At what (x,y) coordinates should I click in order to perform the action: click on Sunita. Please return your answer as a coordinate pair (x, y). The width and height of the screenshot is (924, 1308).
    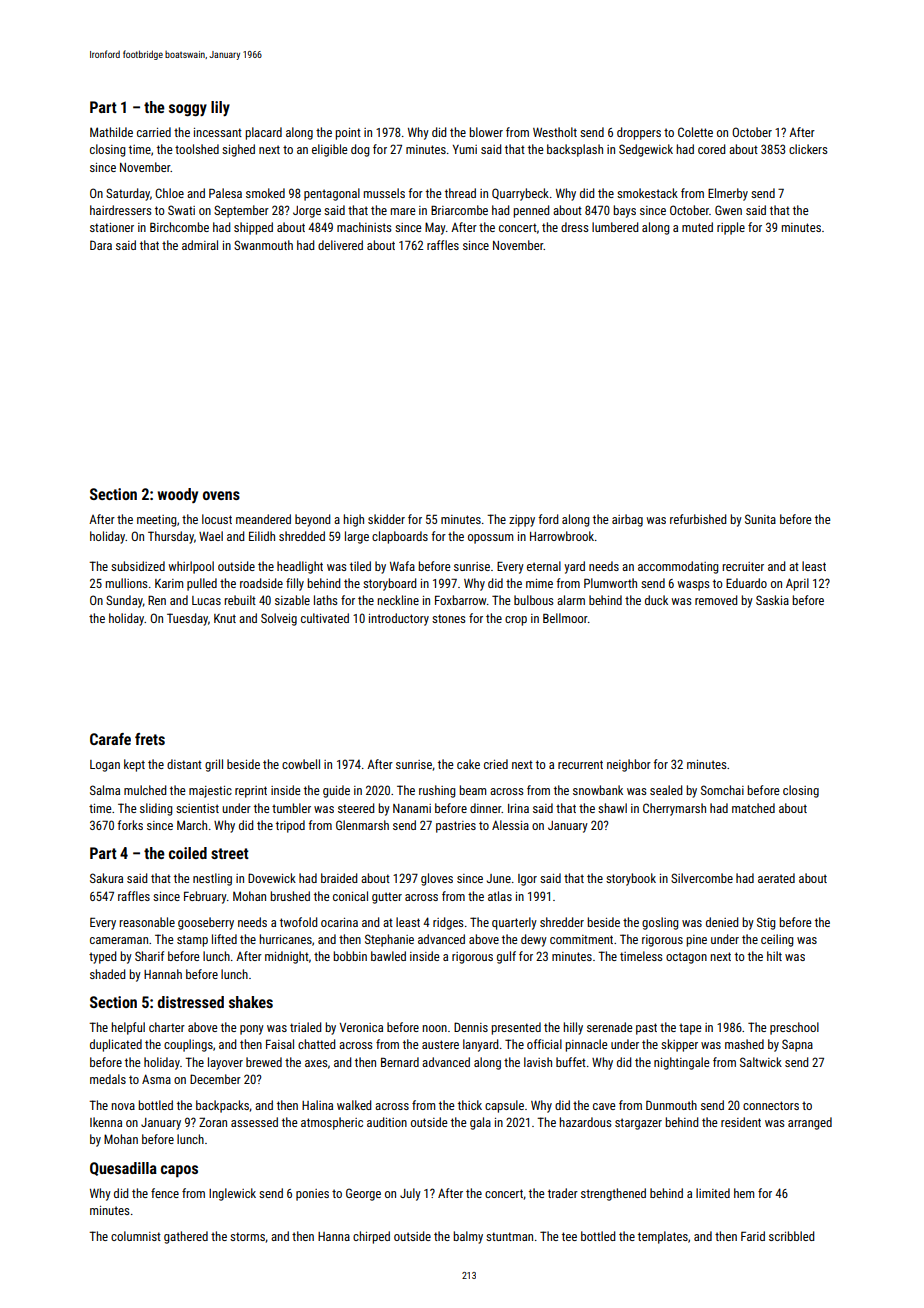
    Looking at the image, I should click on (760, 519).
